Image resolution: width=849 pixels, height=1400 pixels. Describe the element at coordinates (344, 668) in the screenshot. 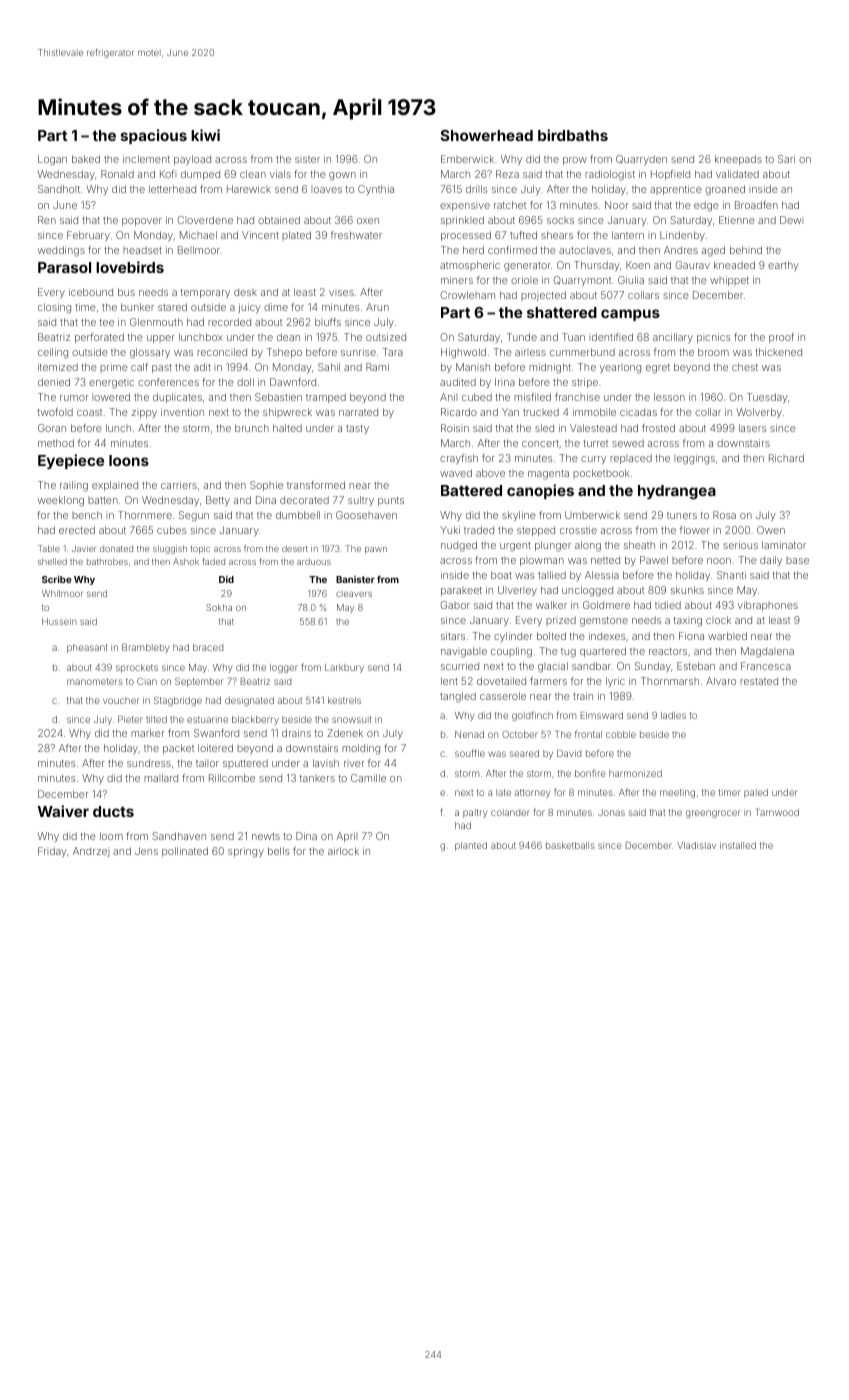

I see `Larkbury` at that location.
